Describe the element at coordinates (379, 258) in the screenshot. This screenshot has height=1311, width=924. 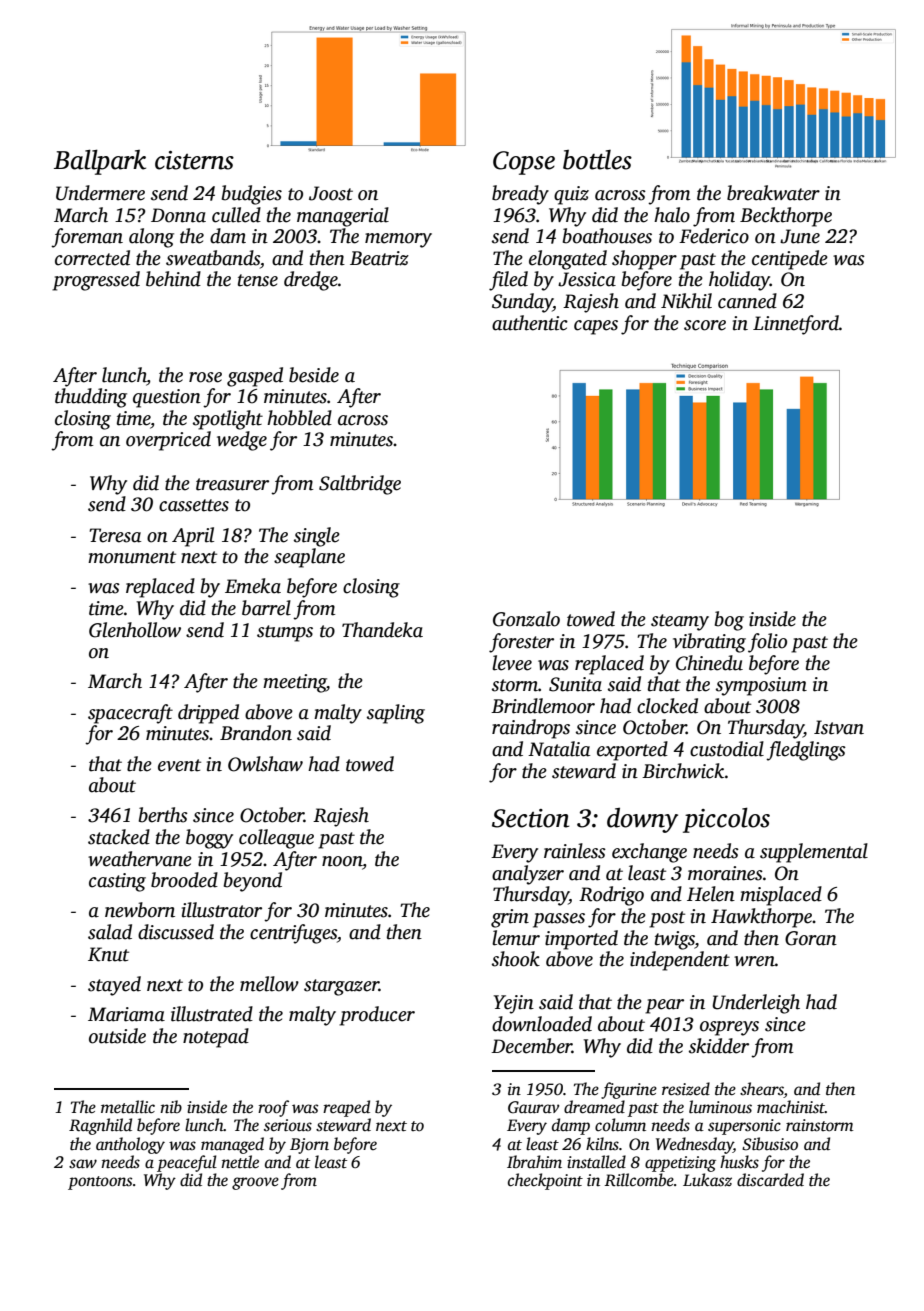
I see `Beatriz` at that location.
